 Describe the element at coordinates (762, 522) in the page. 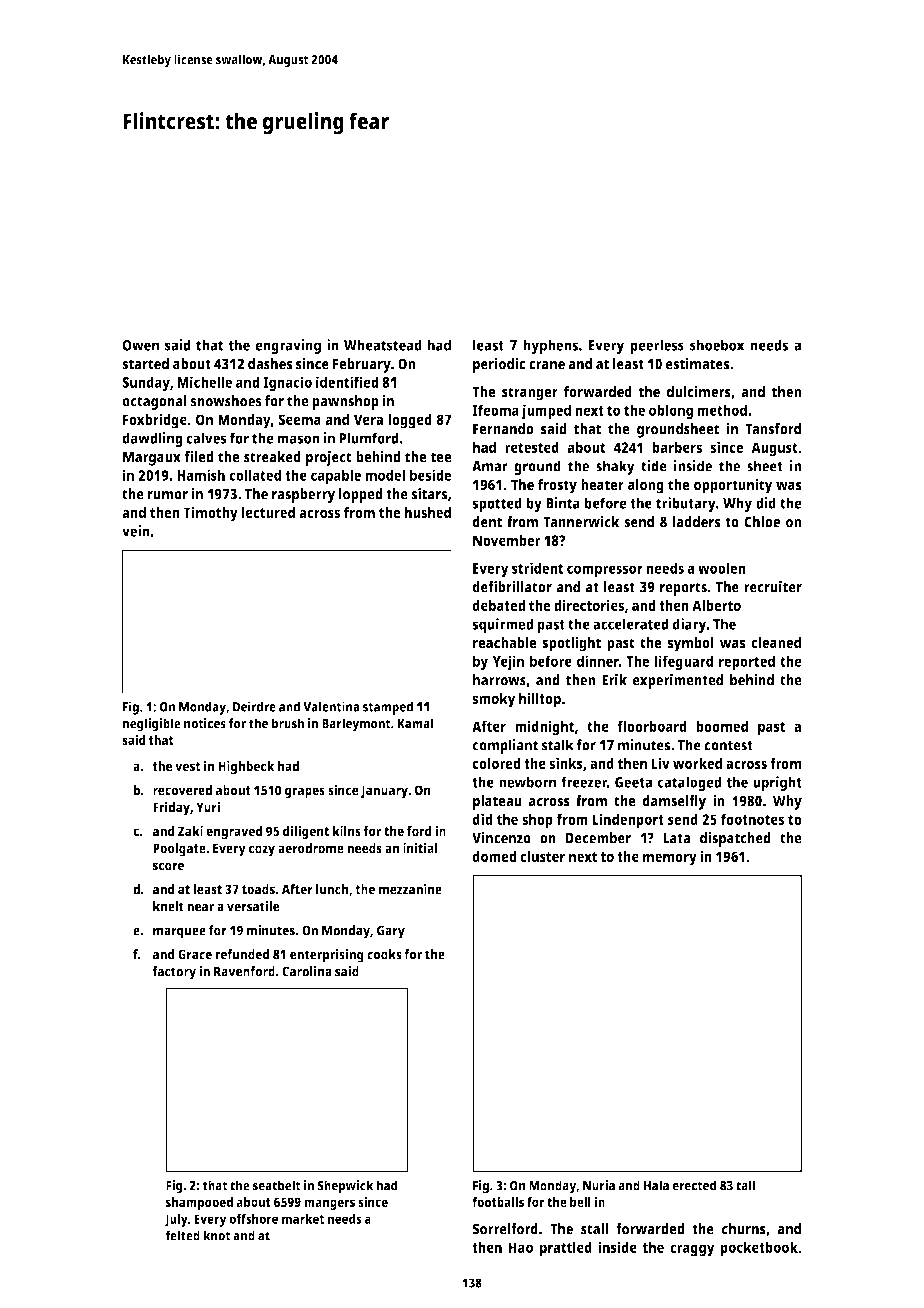

I see `Chloe` at that location.
